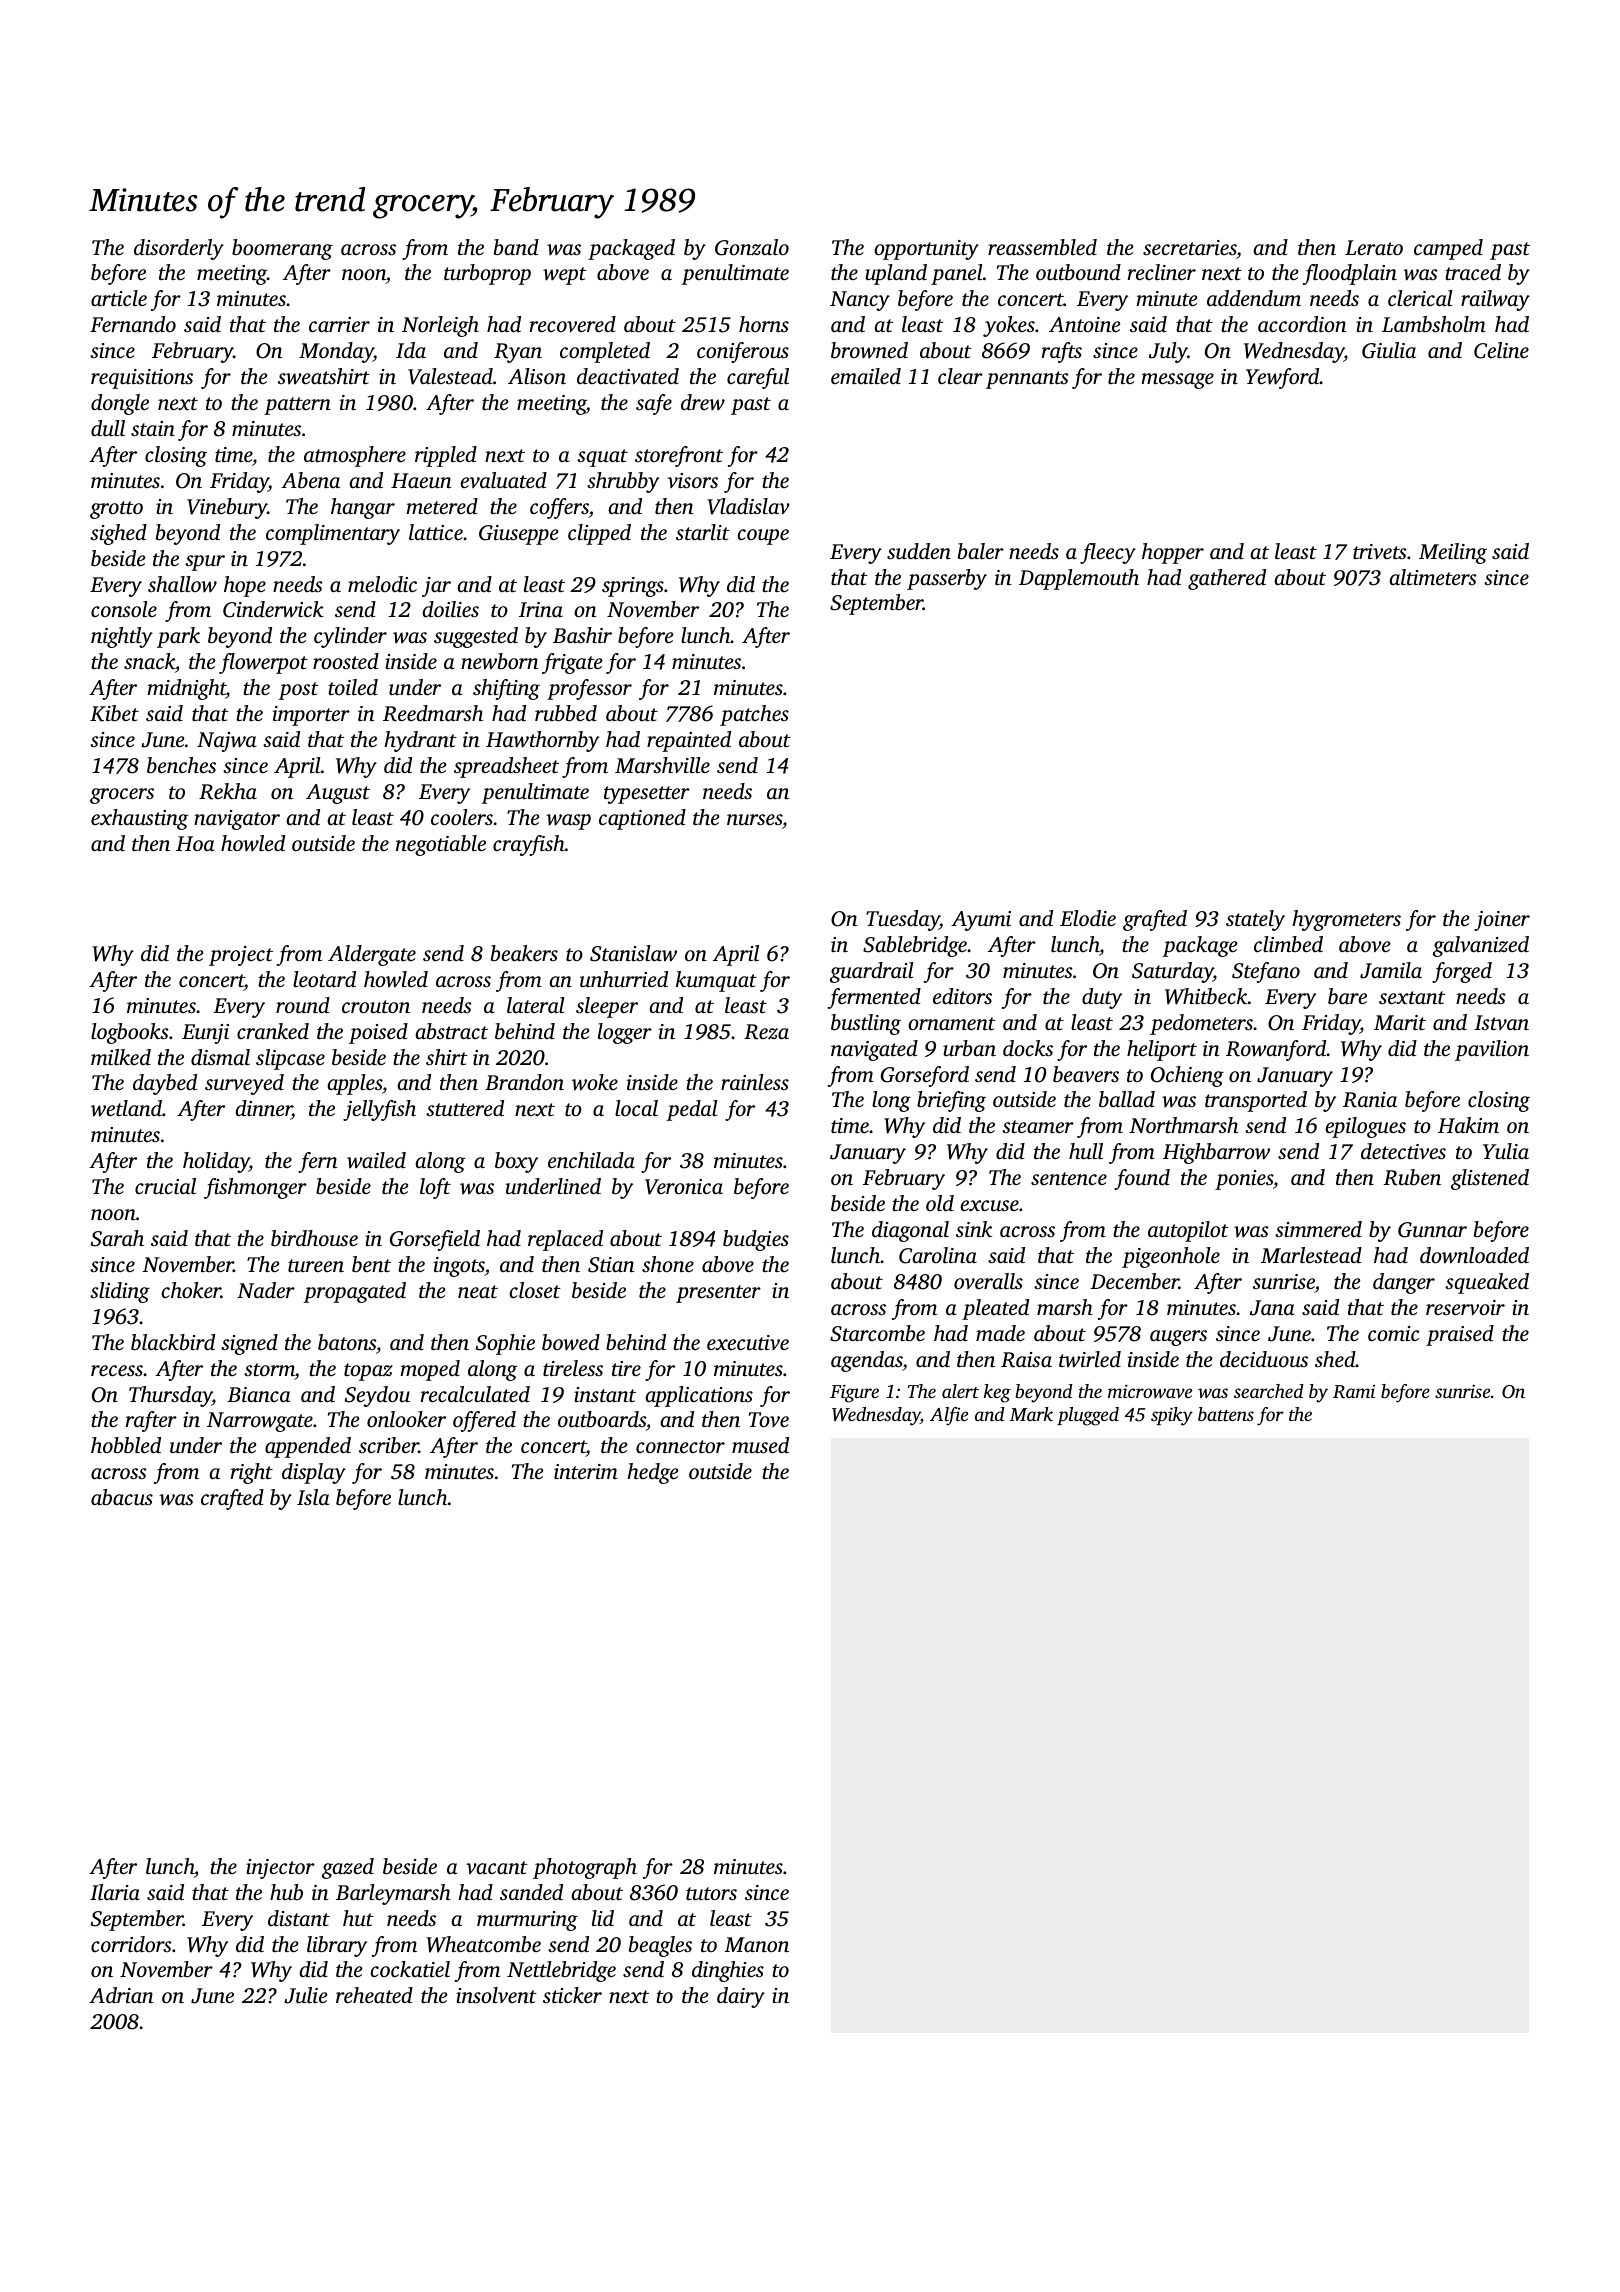  What do you see at coordinates (1226, 1414) in the screenshot?
I see `battens` at bounding box center [1226, 1414].
